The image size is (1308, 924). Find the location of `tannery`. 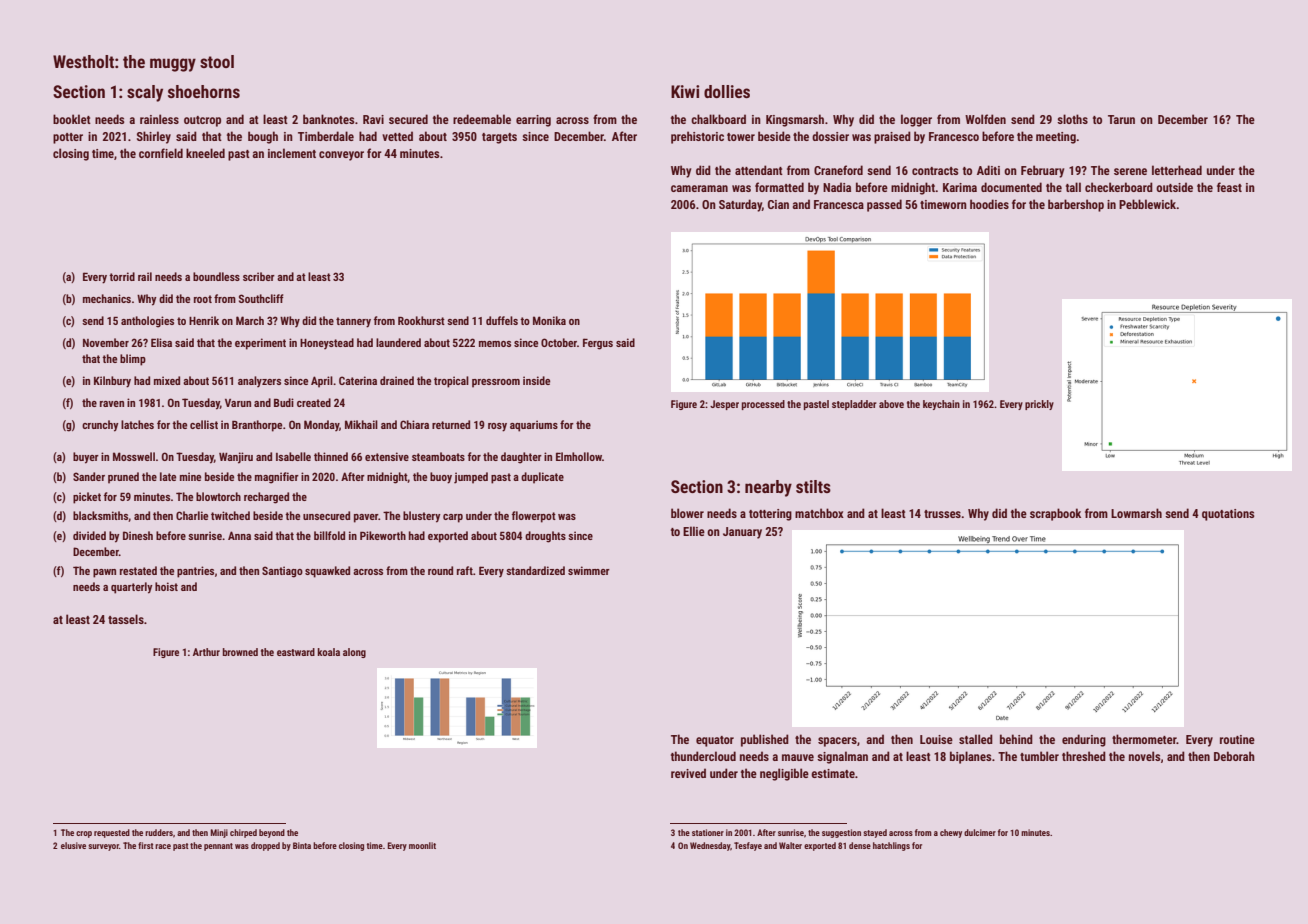

tannery is located at coordinates (353, 322).
